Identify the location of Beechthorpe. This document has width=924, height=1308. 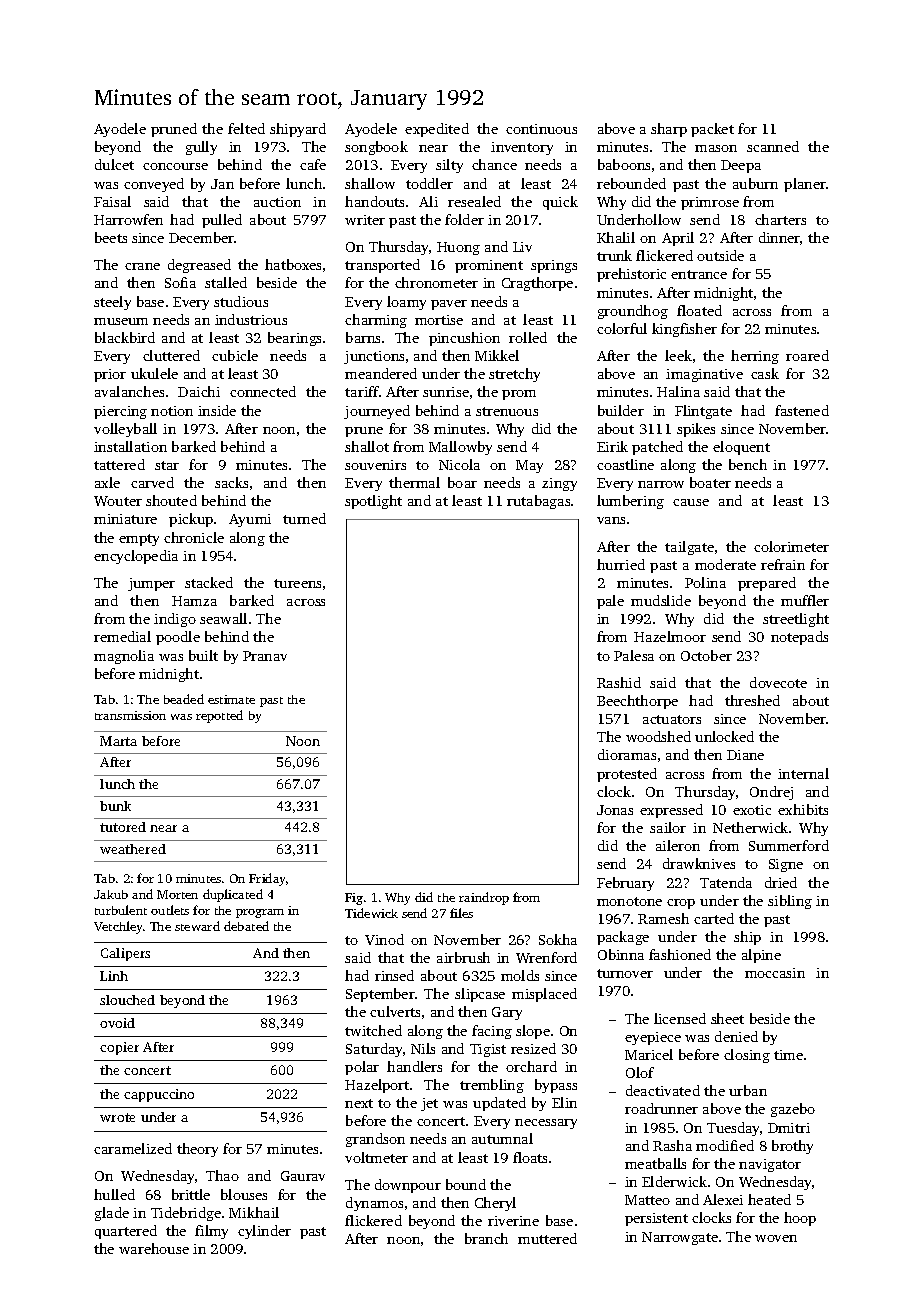
(637, 702).
